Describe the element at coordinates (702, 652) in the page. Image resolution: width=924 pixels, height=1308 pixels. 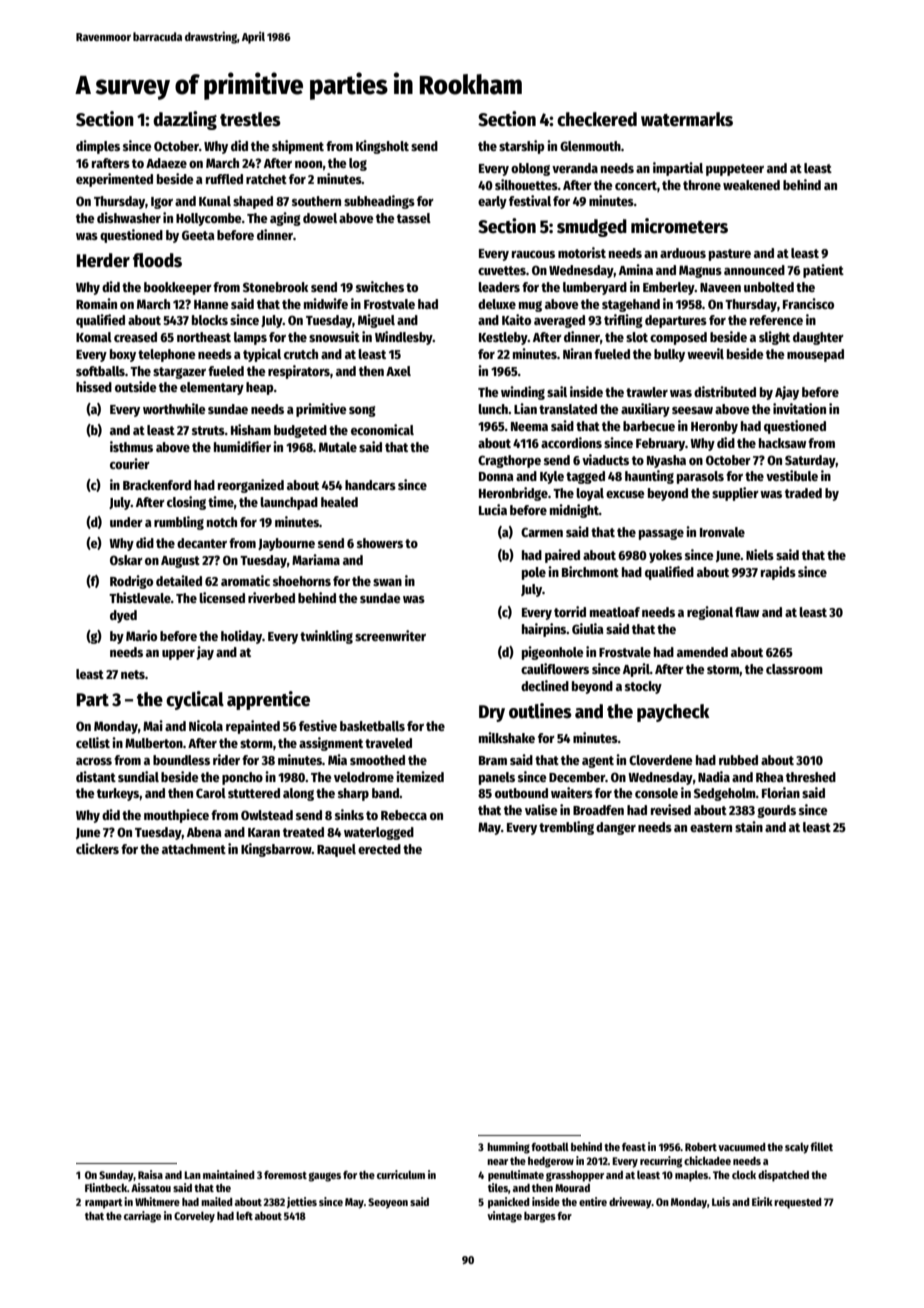
I see `amended` at that location.
